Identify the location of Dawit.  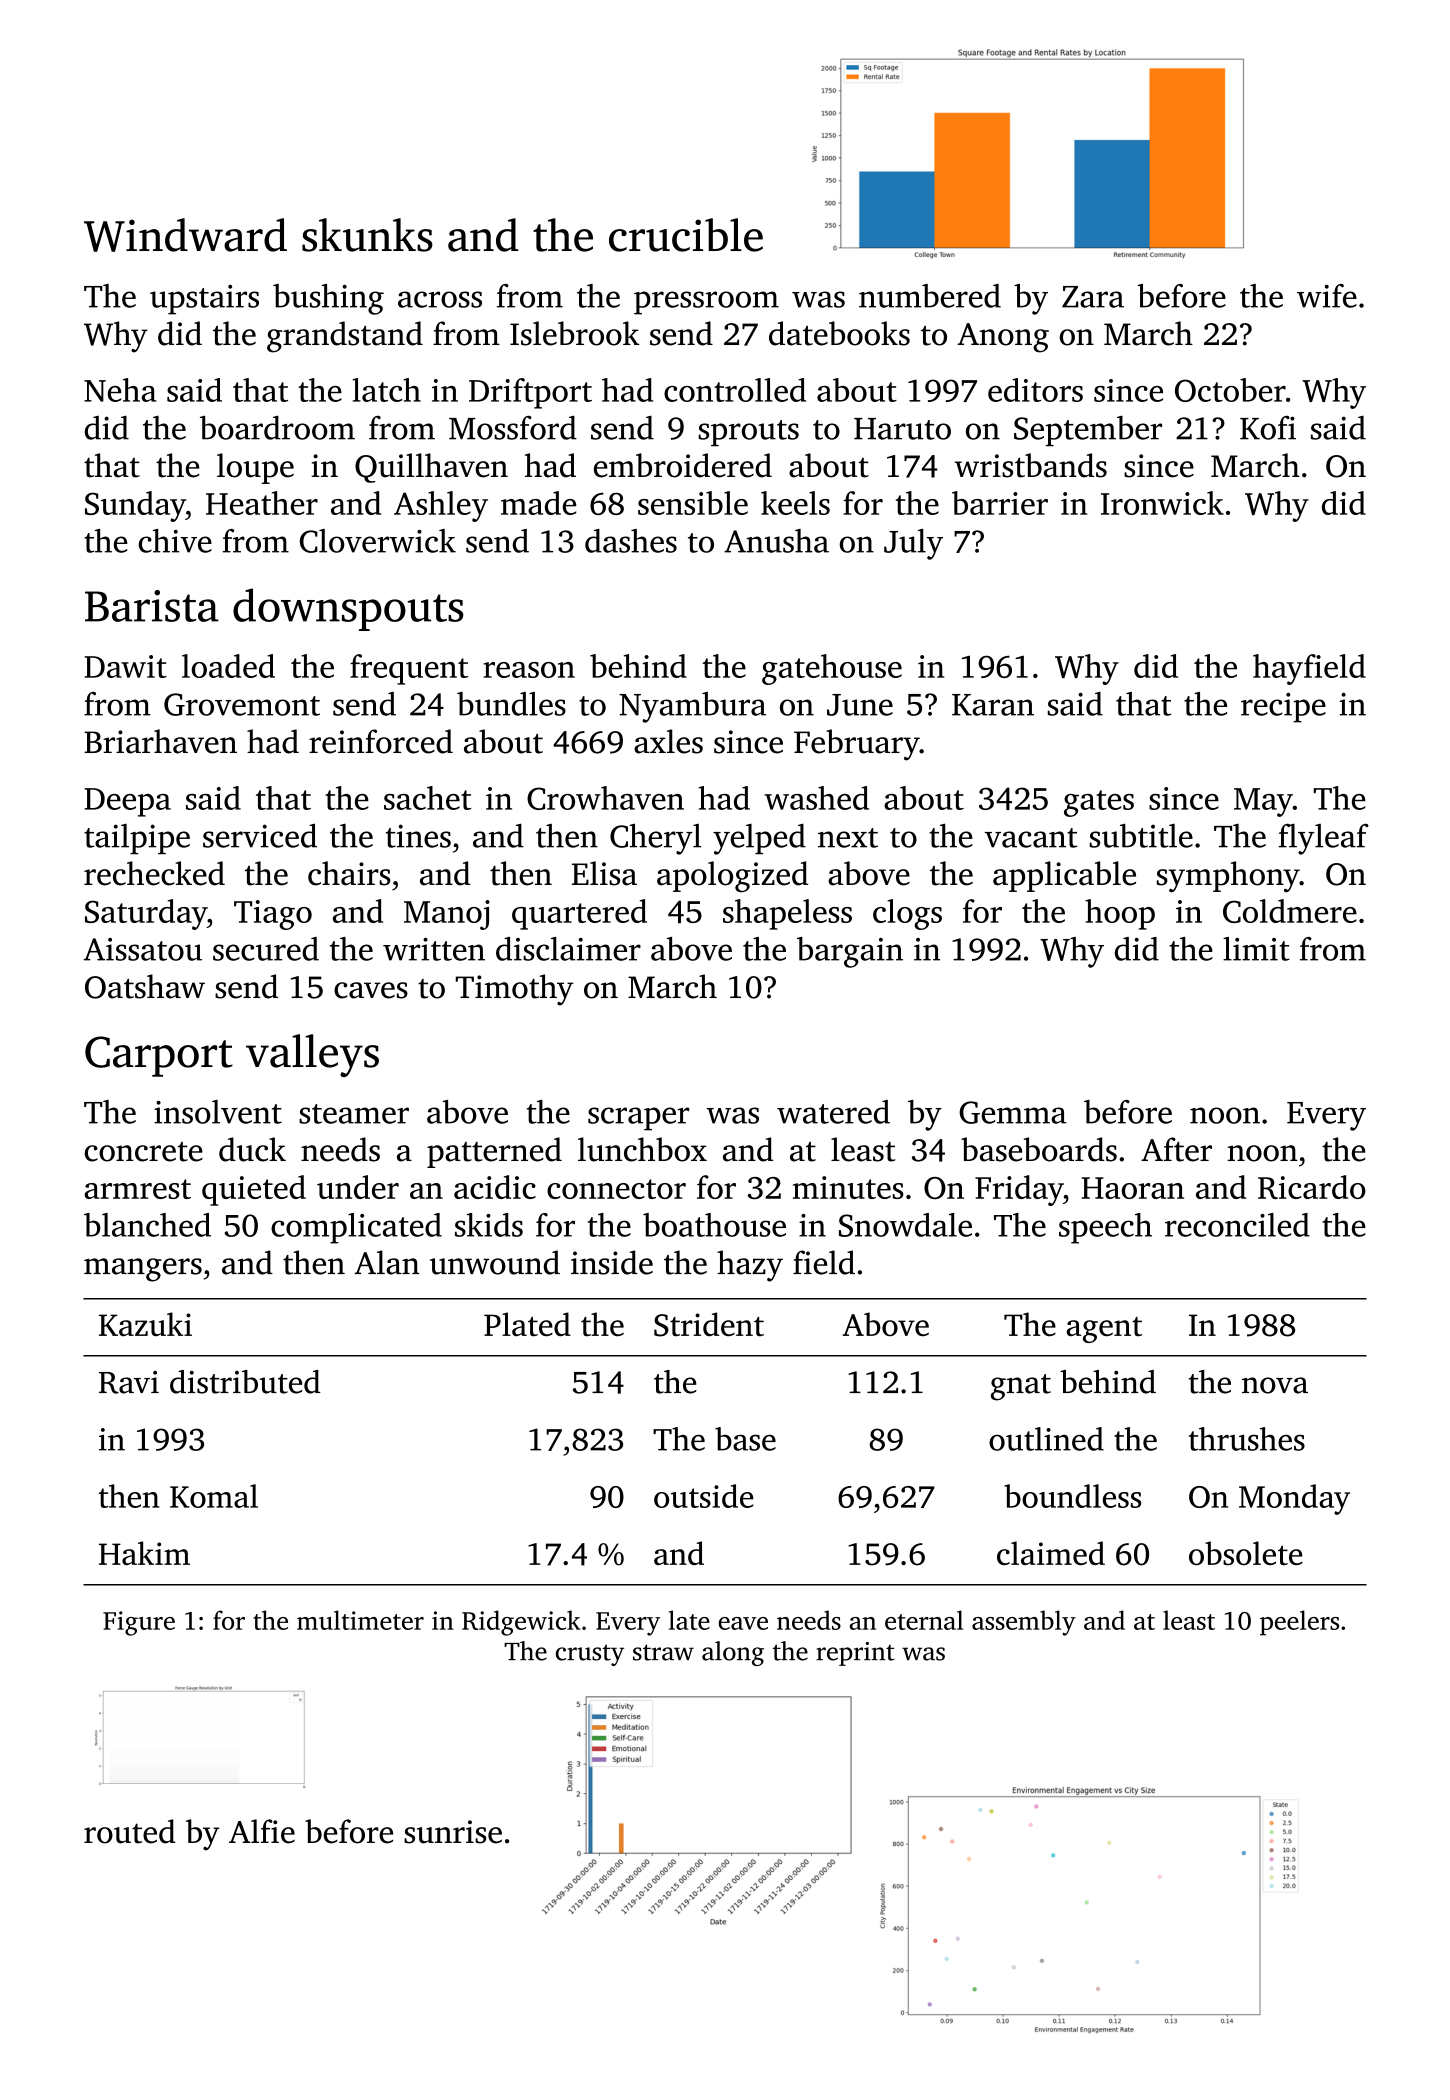
(125, 666).
